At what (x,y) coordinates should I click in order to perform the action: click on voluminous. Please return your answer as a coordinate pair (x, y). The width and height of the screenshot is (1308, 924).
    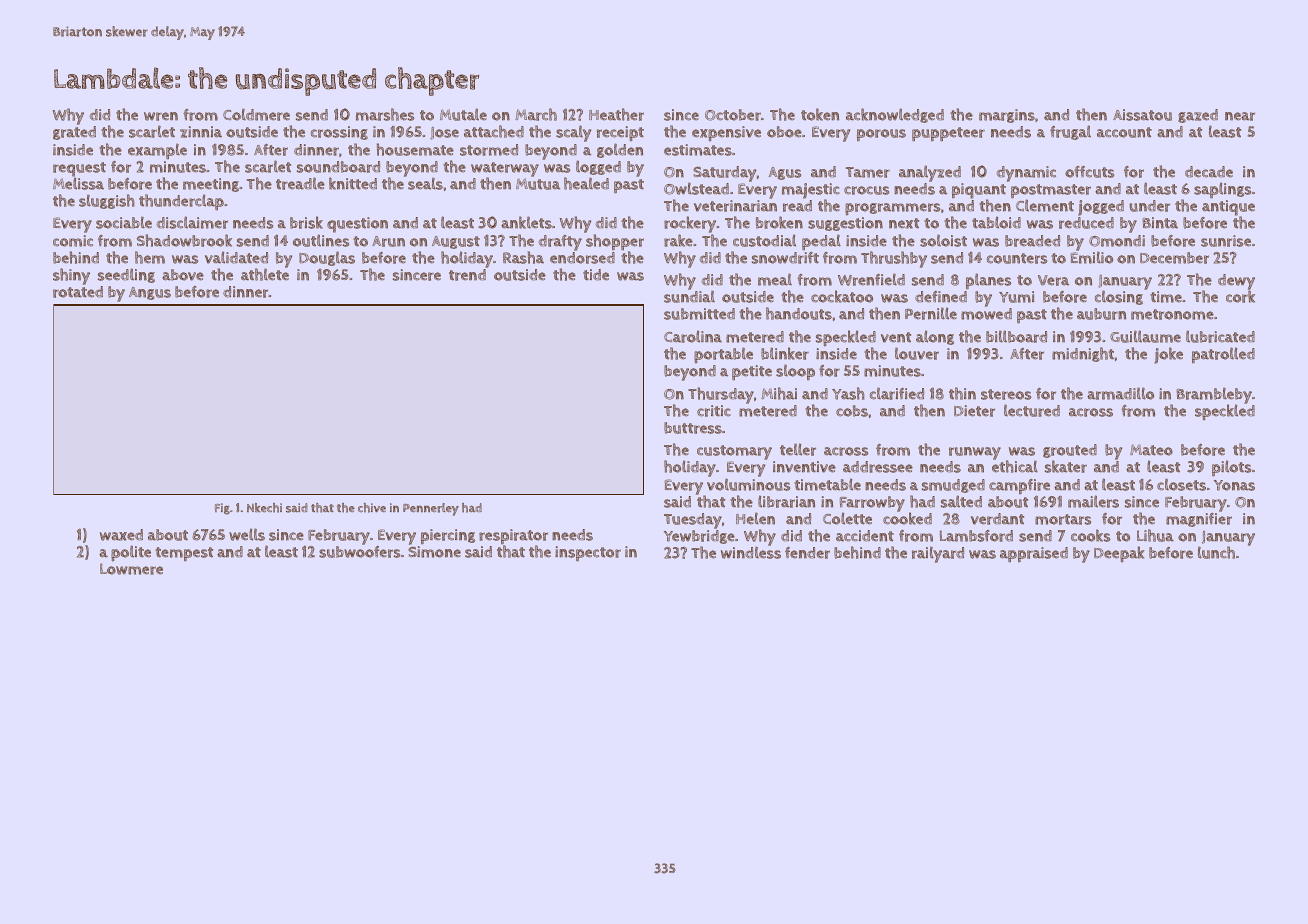
    Looking at the image, I should click on (748, 484).
